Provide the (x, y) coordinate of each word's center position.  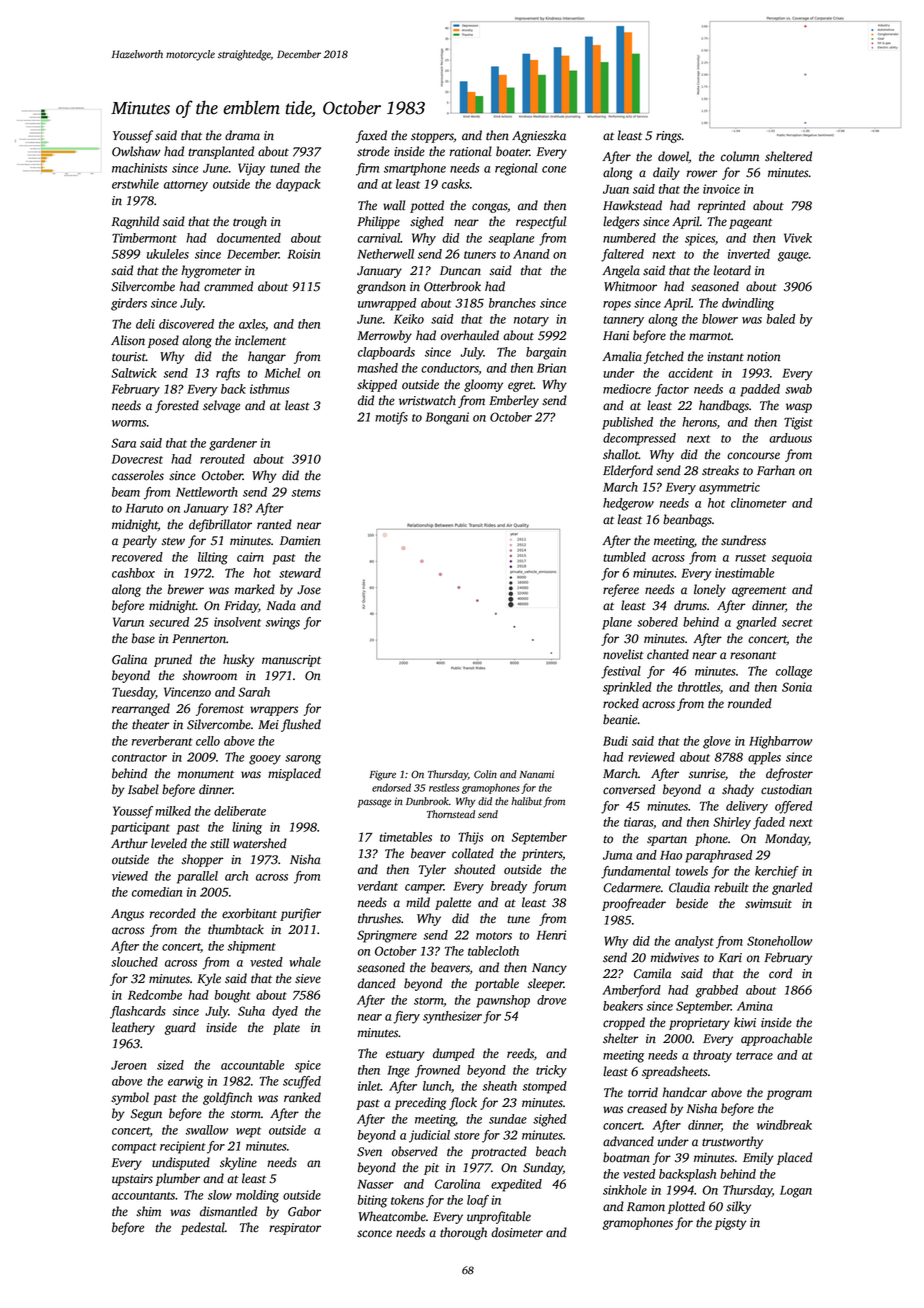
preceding (420, 1103)
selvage (221, 406)
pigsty (731, 1224)
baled (781, 319)
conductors (450, 369)
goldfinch (227, 1098)
